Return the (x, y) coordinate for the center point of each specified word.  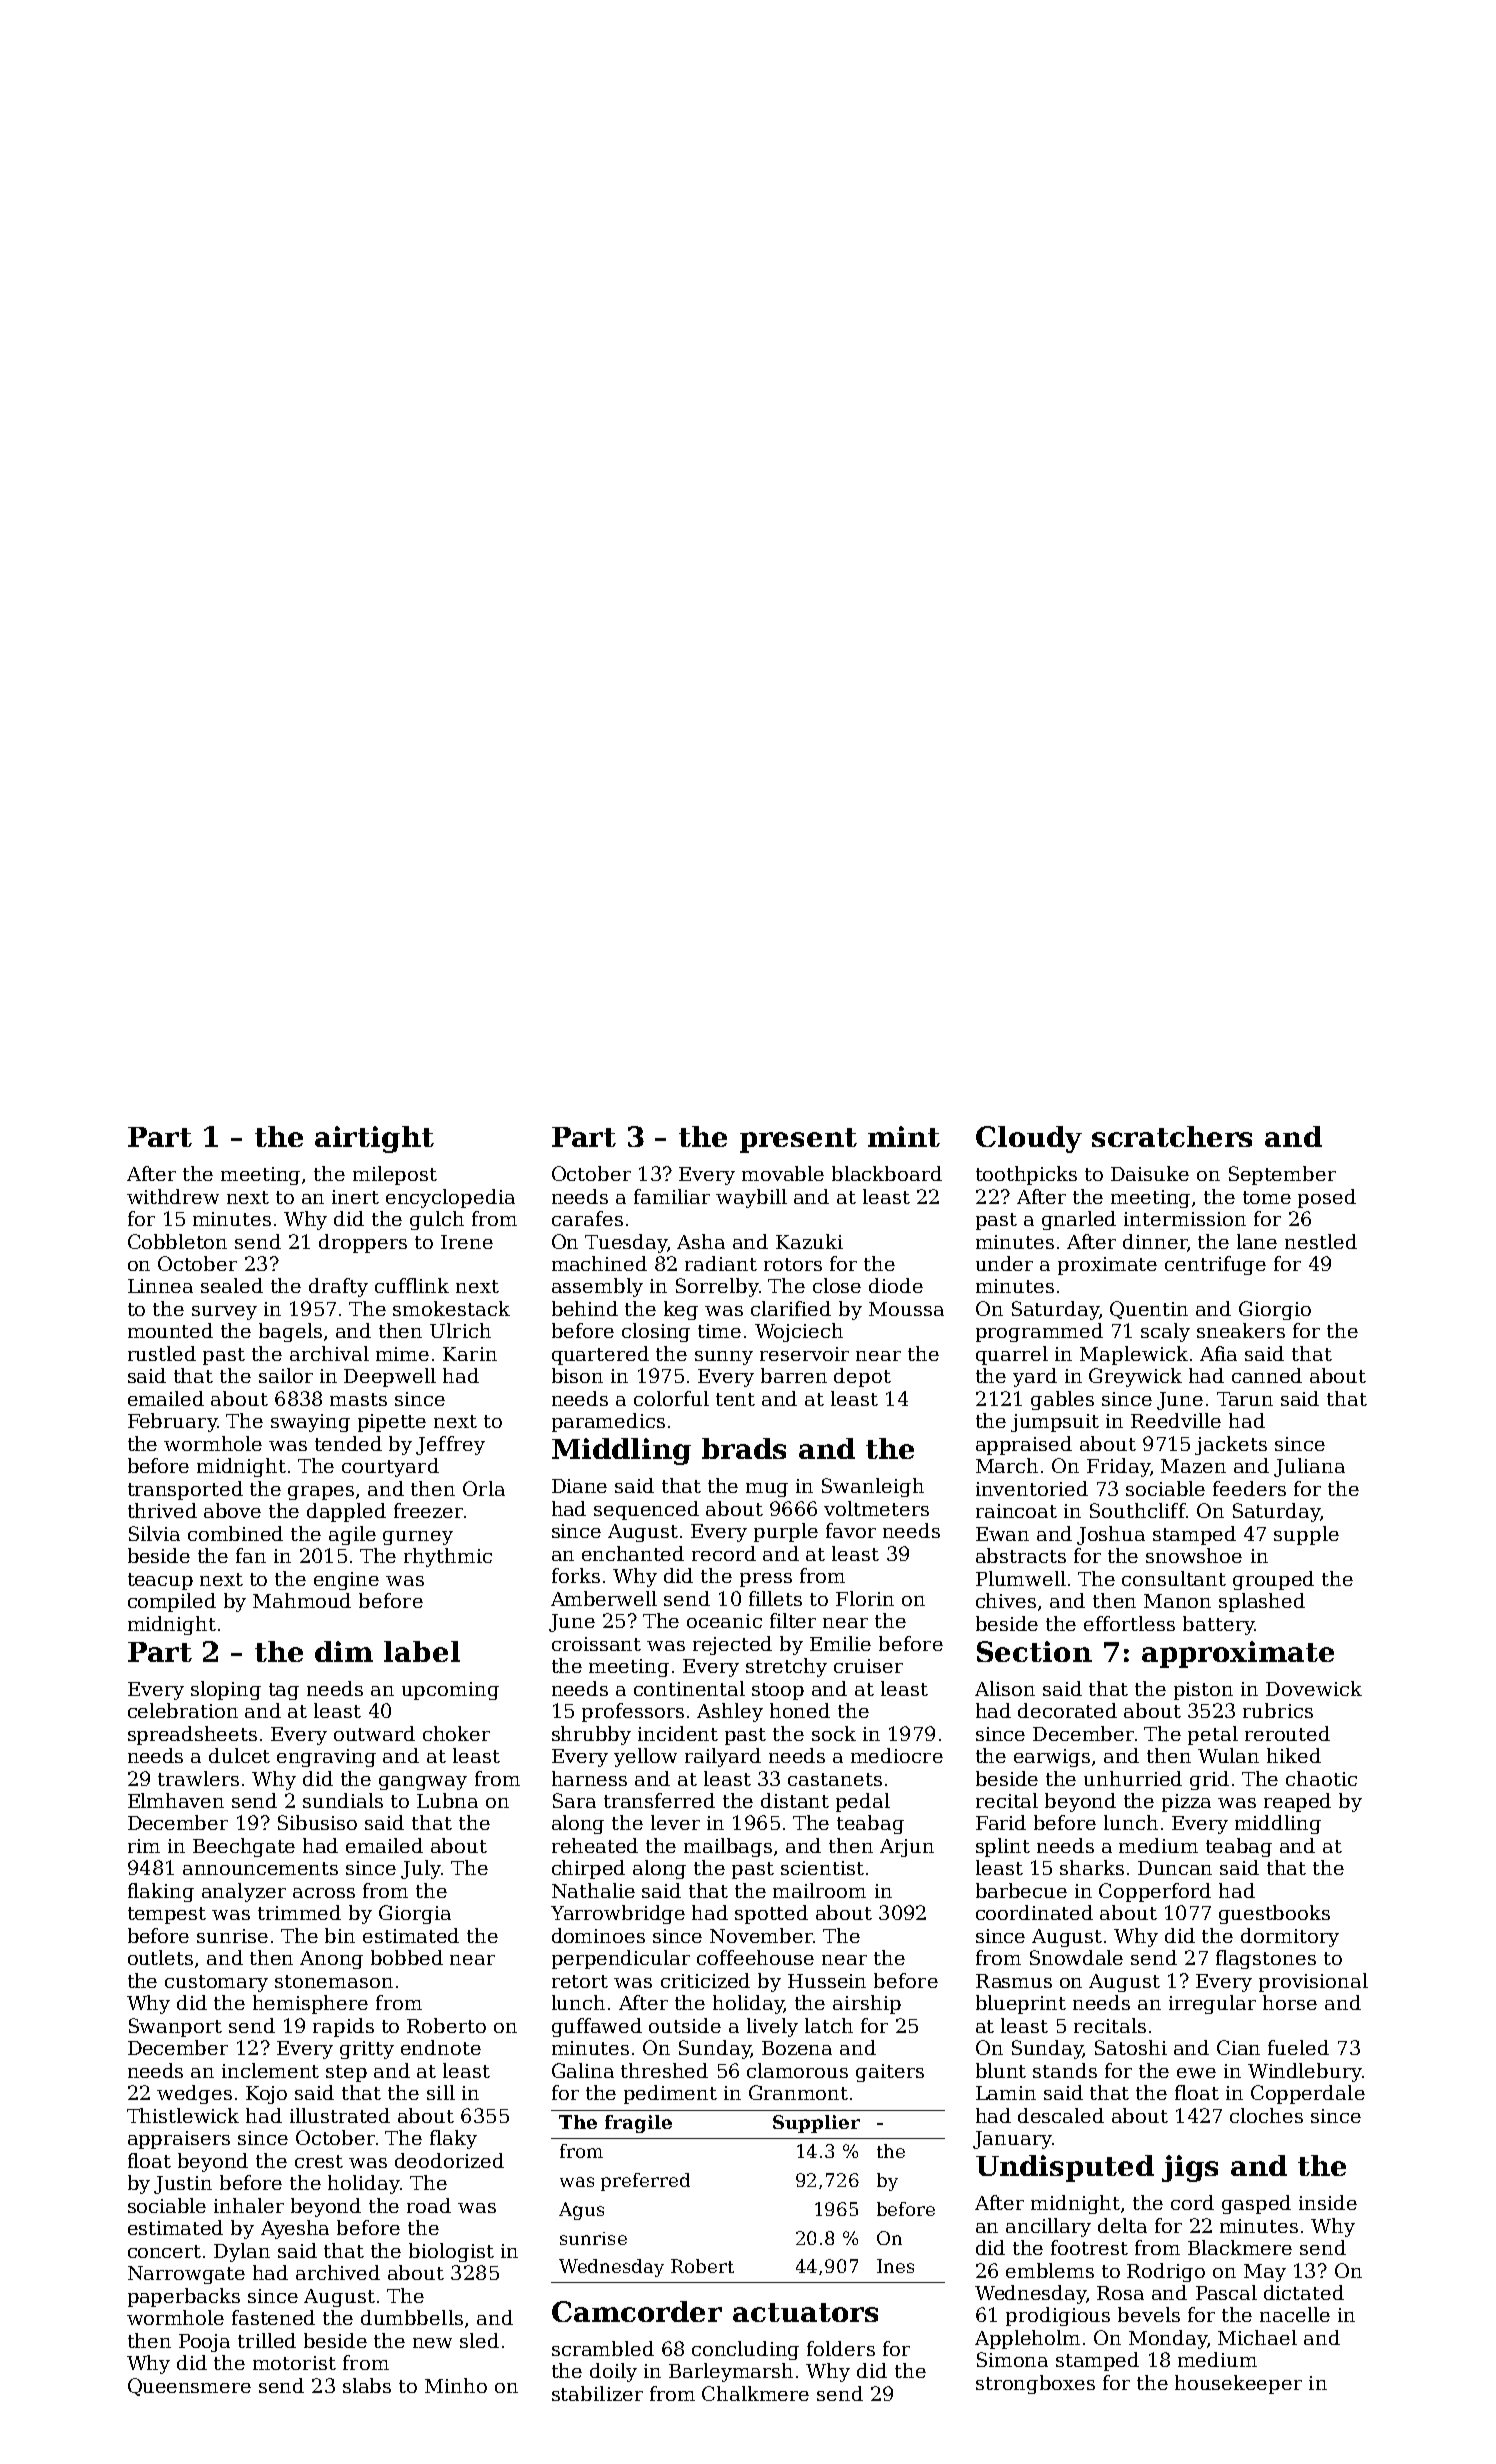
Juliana (1309, 1467)
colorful (671, 1398)
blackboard (887, 1173)
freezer (428, 1510)
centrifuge (1215, 1265)
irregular (1212, 2004)
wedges (194, 2094)
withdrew (173, 1196)
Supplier (816, 2124)
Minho (456, 2385)
